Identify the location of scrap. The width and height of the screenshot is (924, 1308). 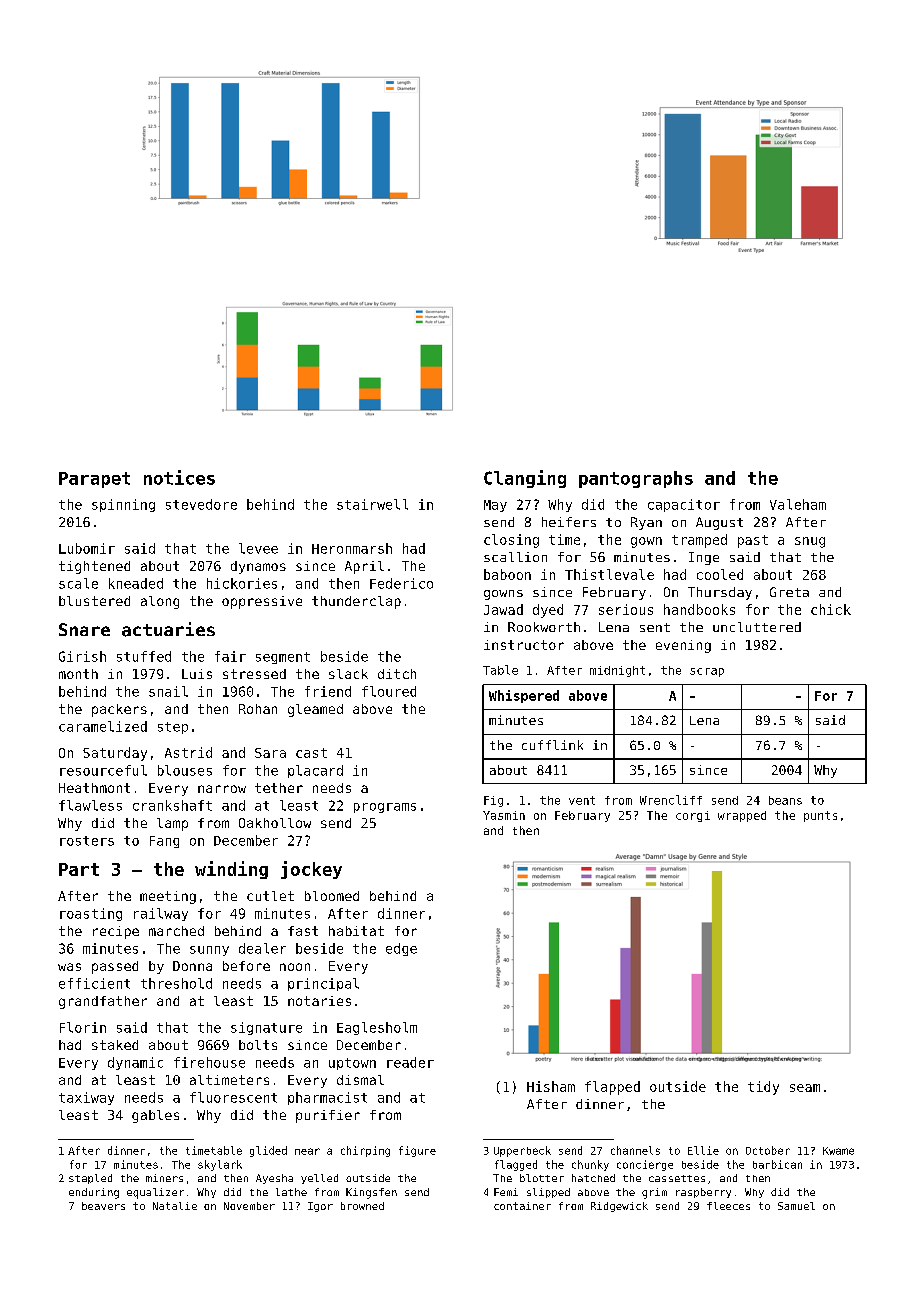
(707, 672).
